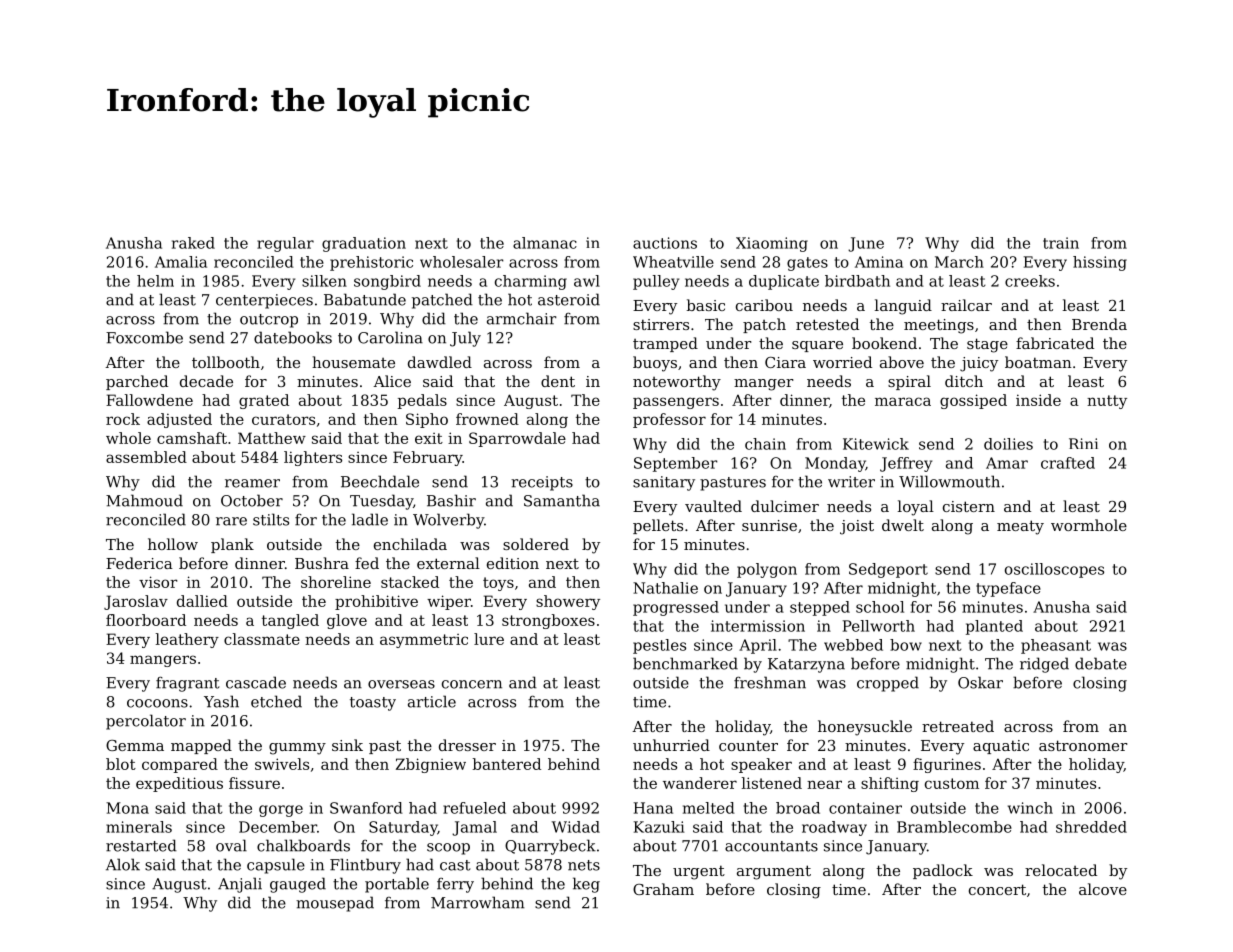  Describe the element at coordinates (364, 244) in the document. I see `graduation` at that location.
